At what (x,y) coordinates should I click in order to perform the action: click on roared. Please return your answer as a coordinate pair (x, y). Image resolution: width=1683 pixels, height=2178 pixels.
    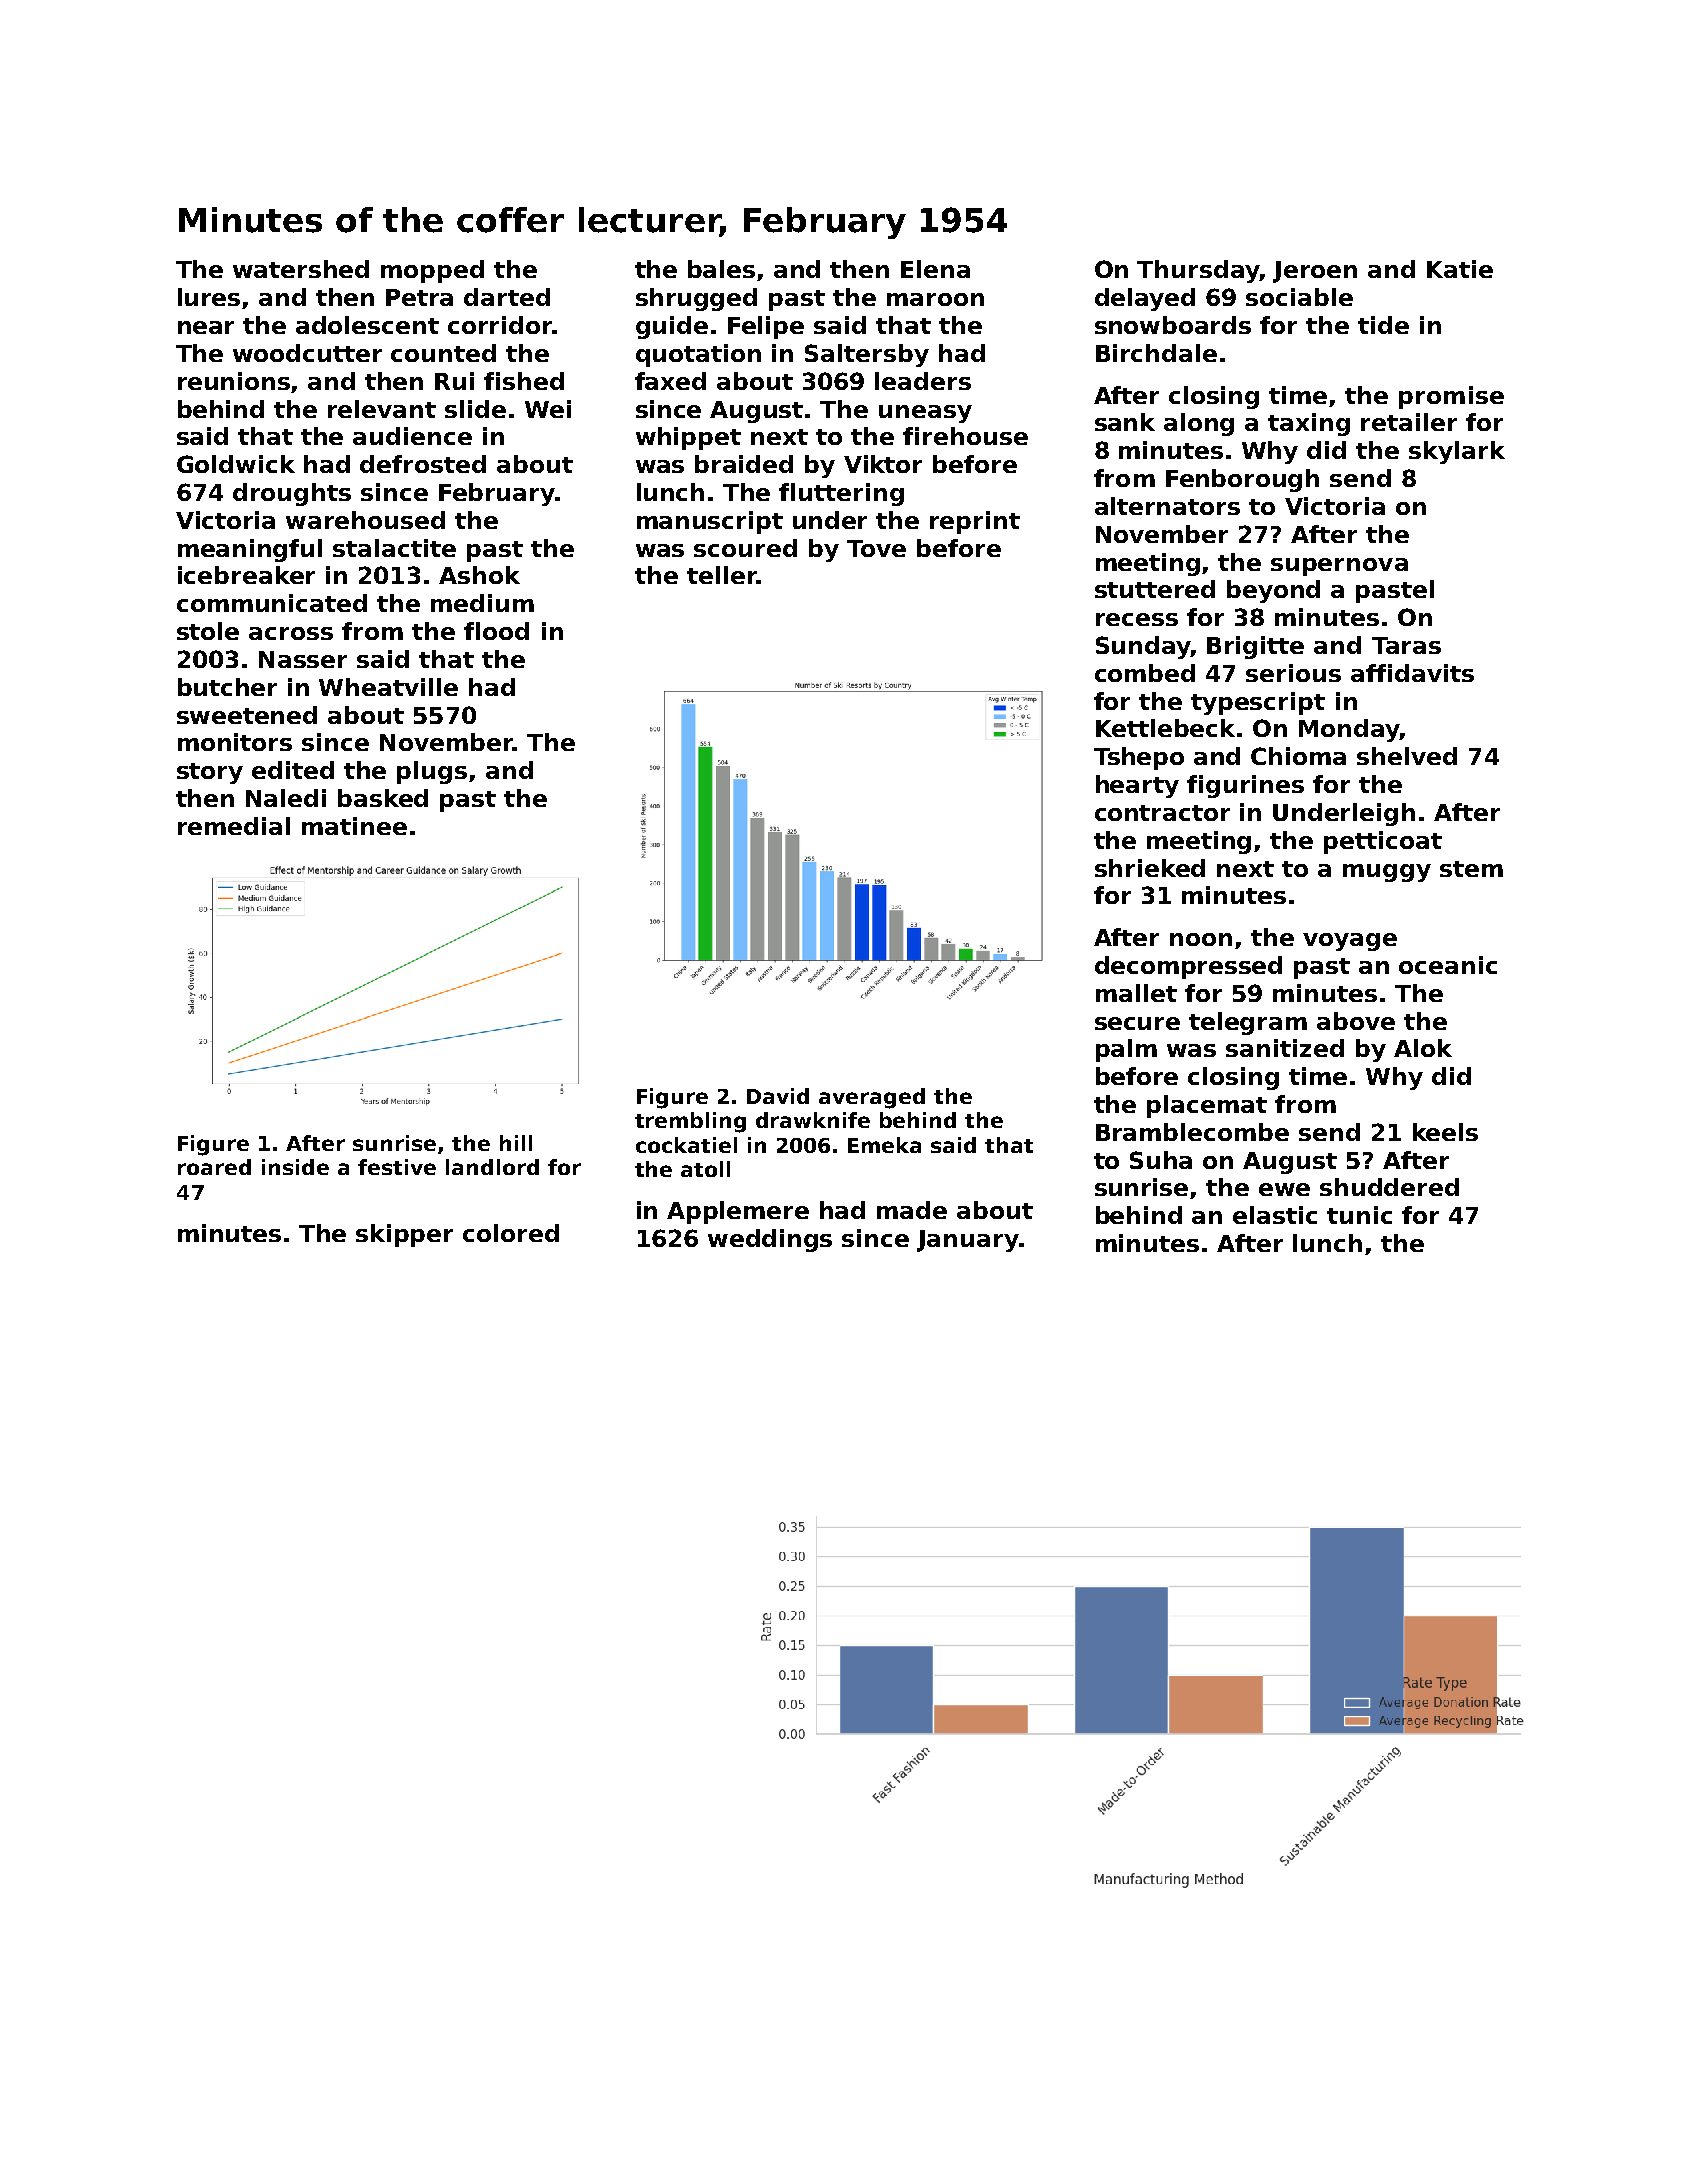
    Looking at the image, I should click on (214, 1167).
